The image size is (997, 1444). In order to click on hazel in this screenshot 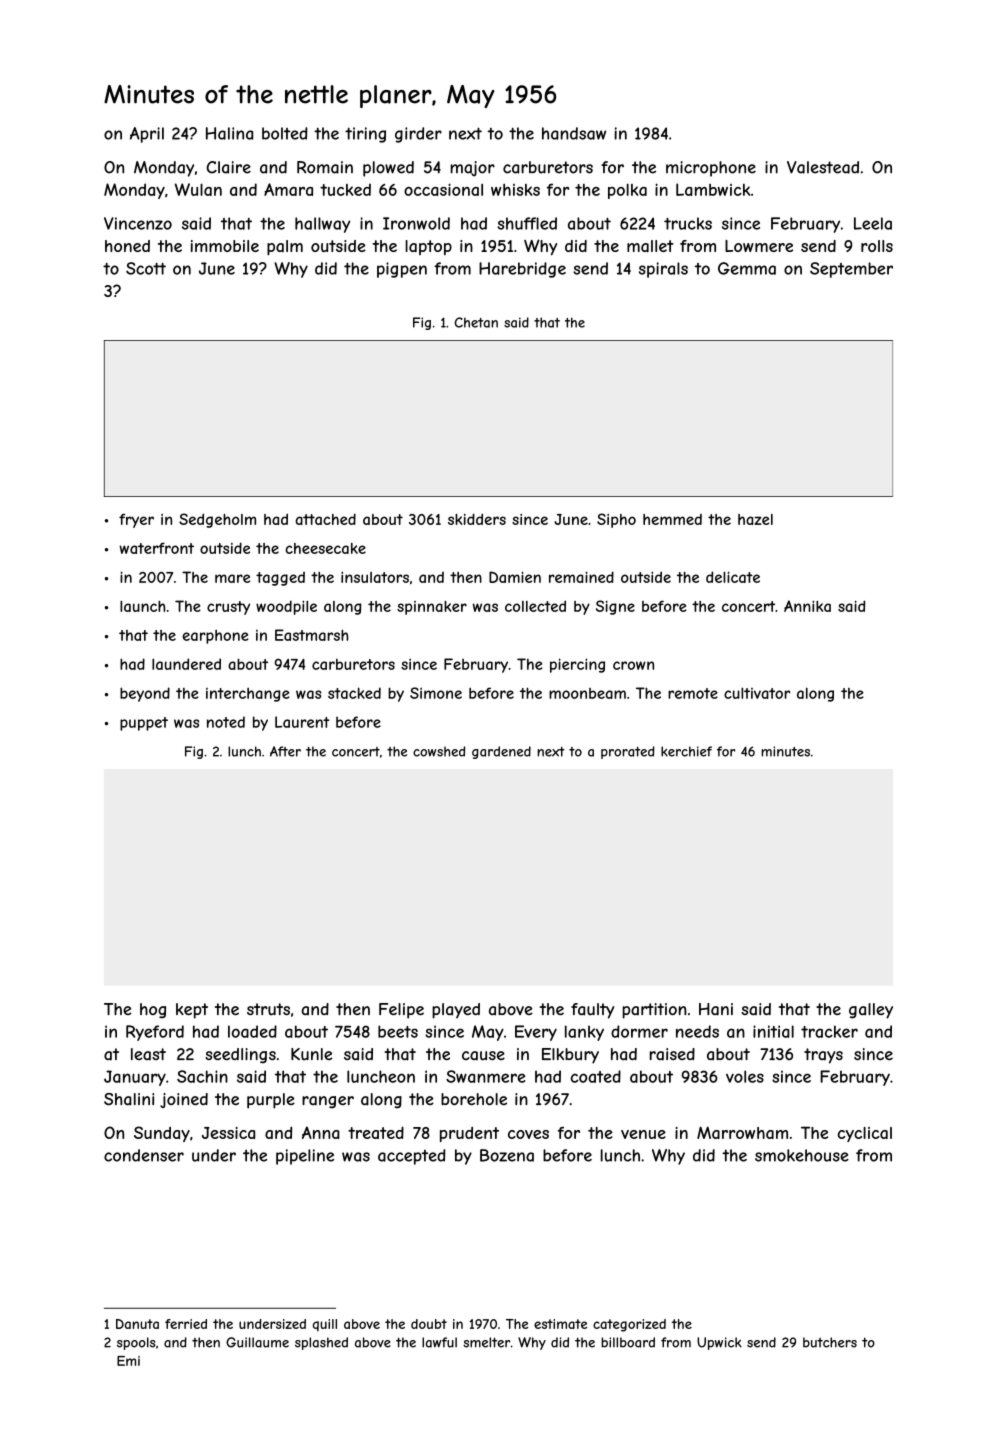, I will do `click(755, 519)`.
